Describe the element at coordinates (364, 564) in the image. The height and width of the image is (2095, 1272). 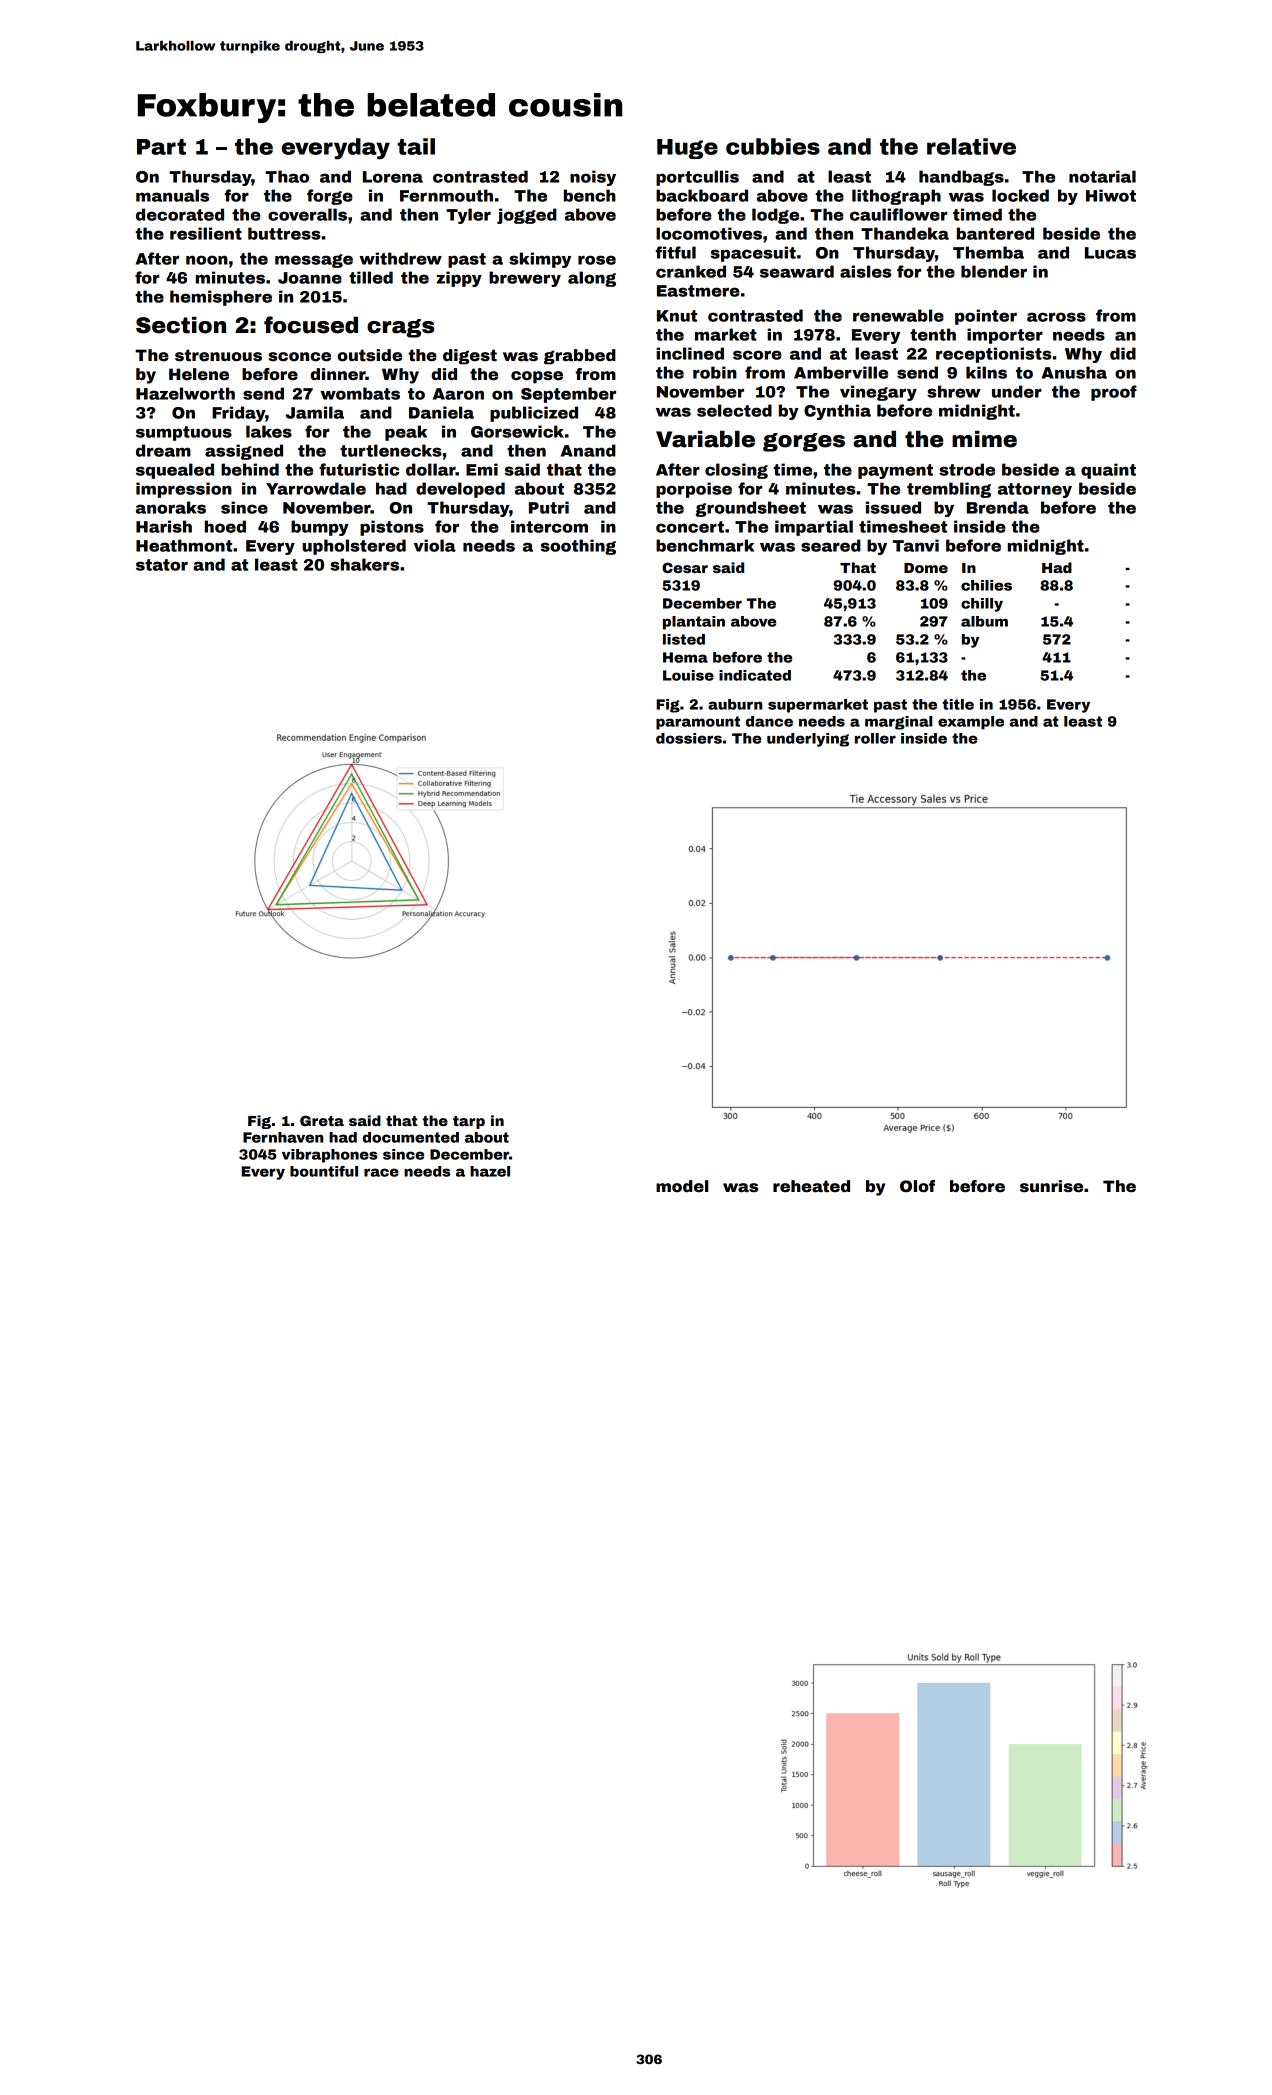
I see `shakers` at that location.
